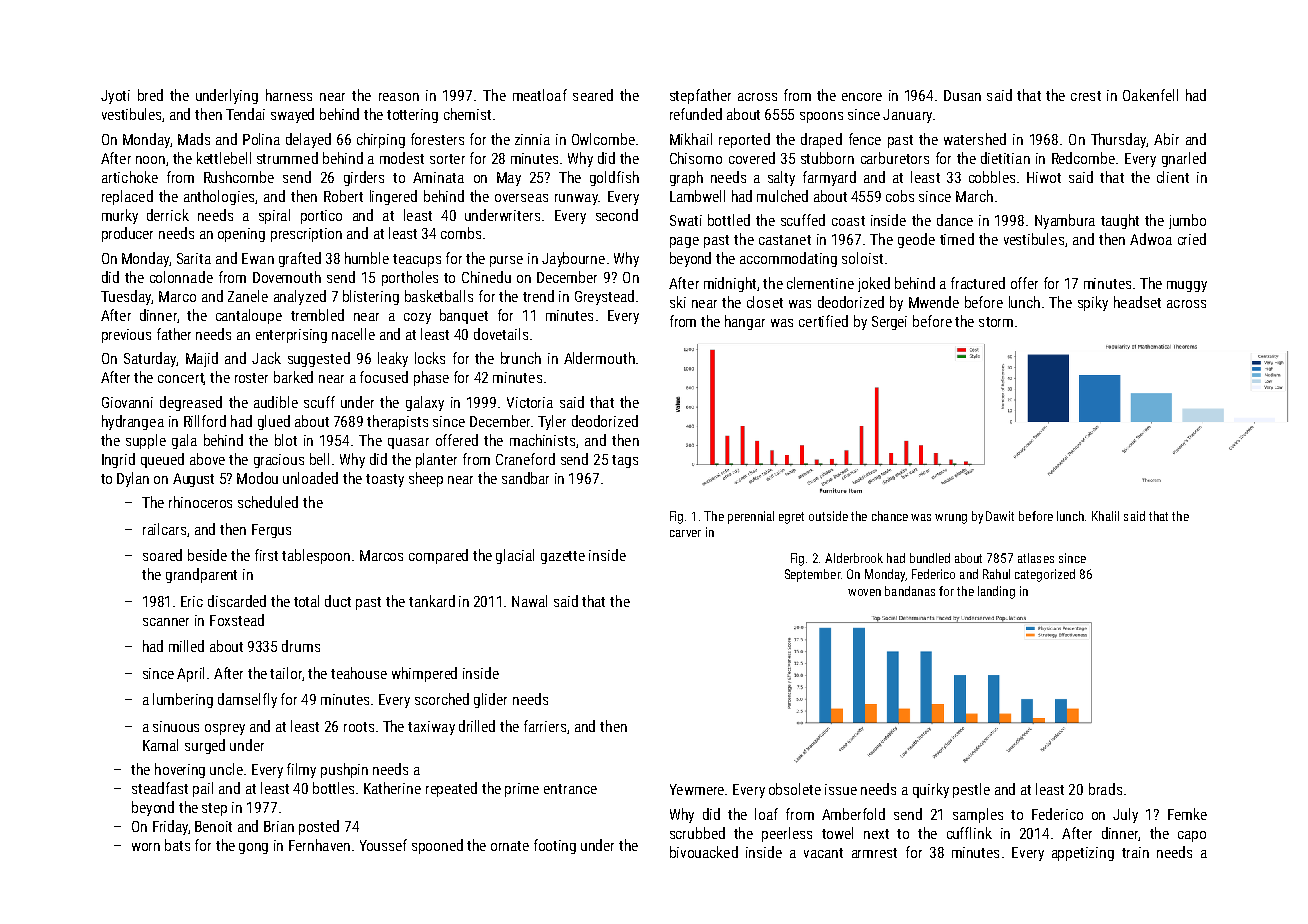  I want to click on headset, so click(1137, 302).
